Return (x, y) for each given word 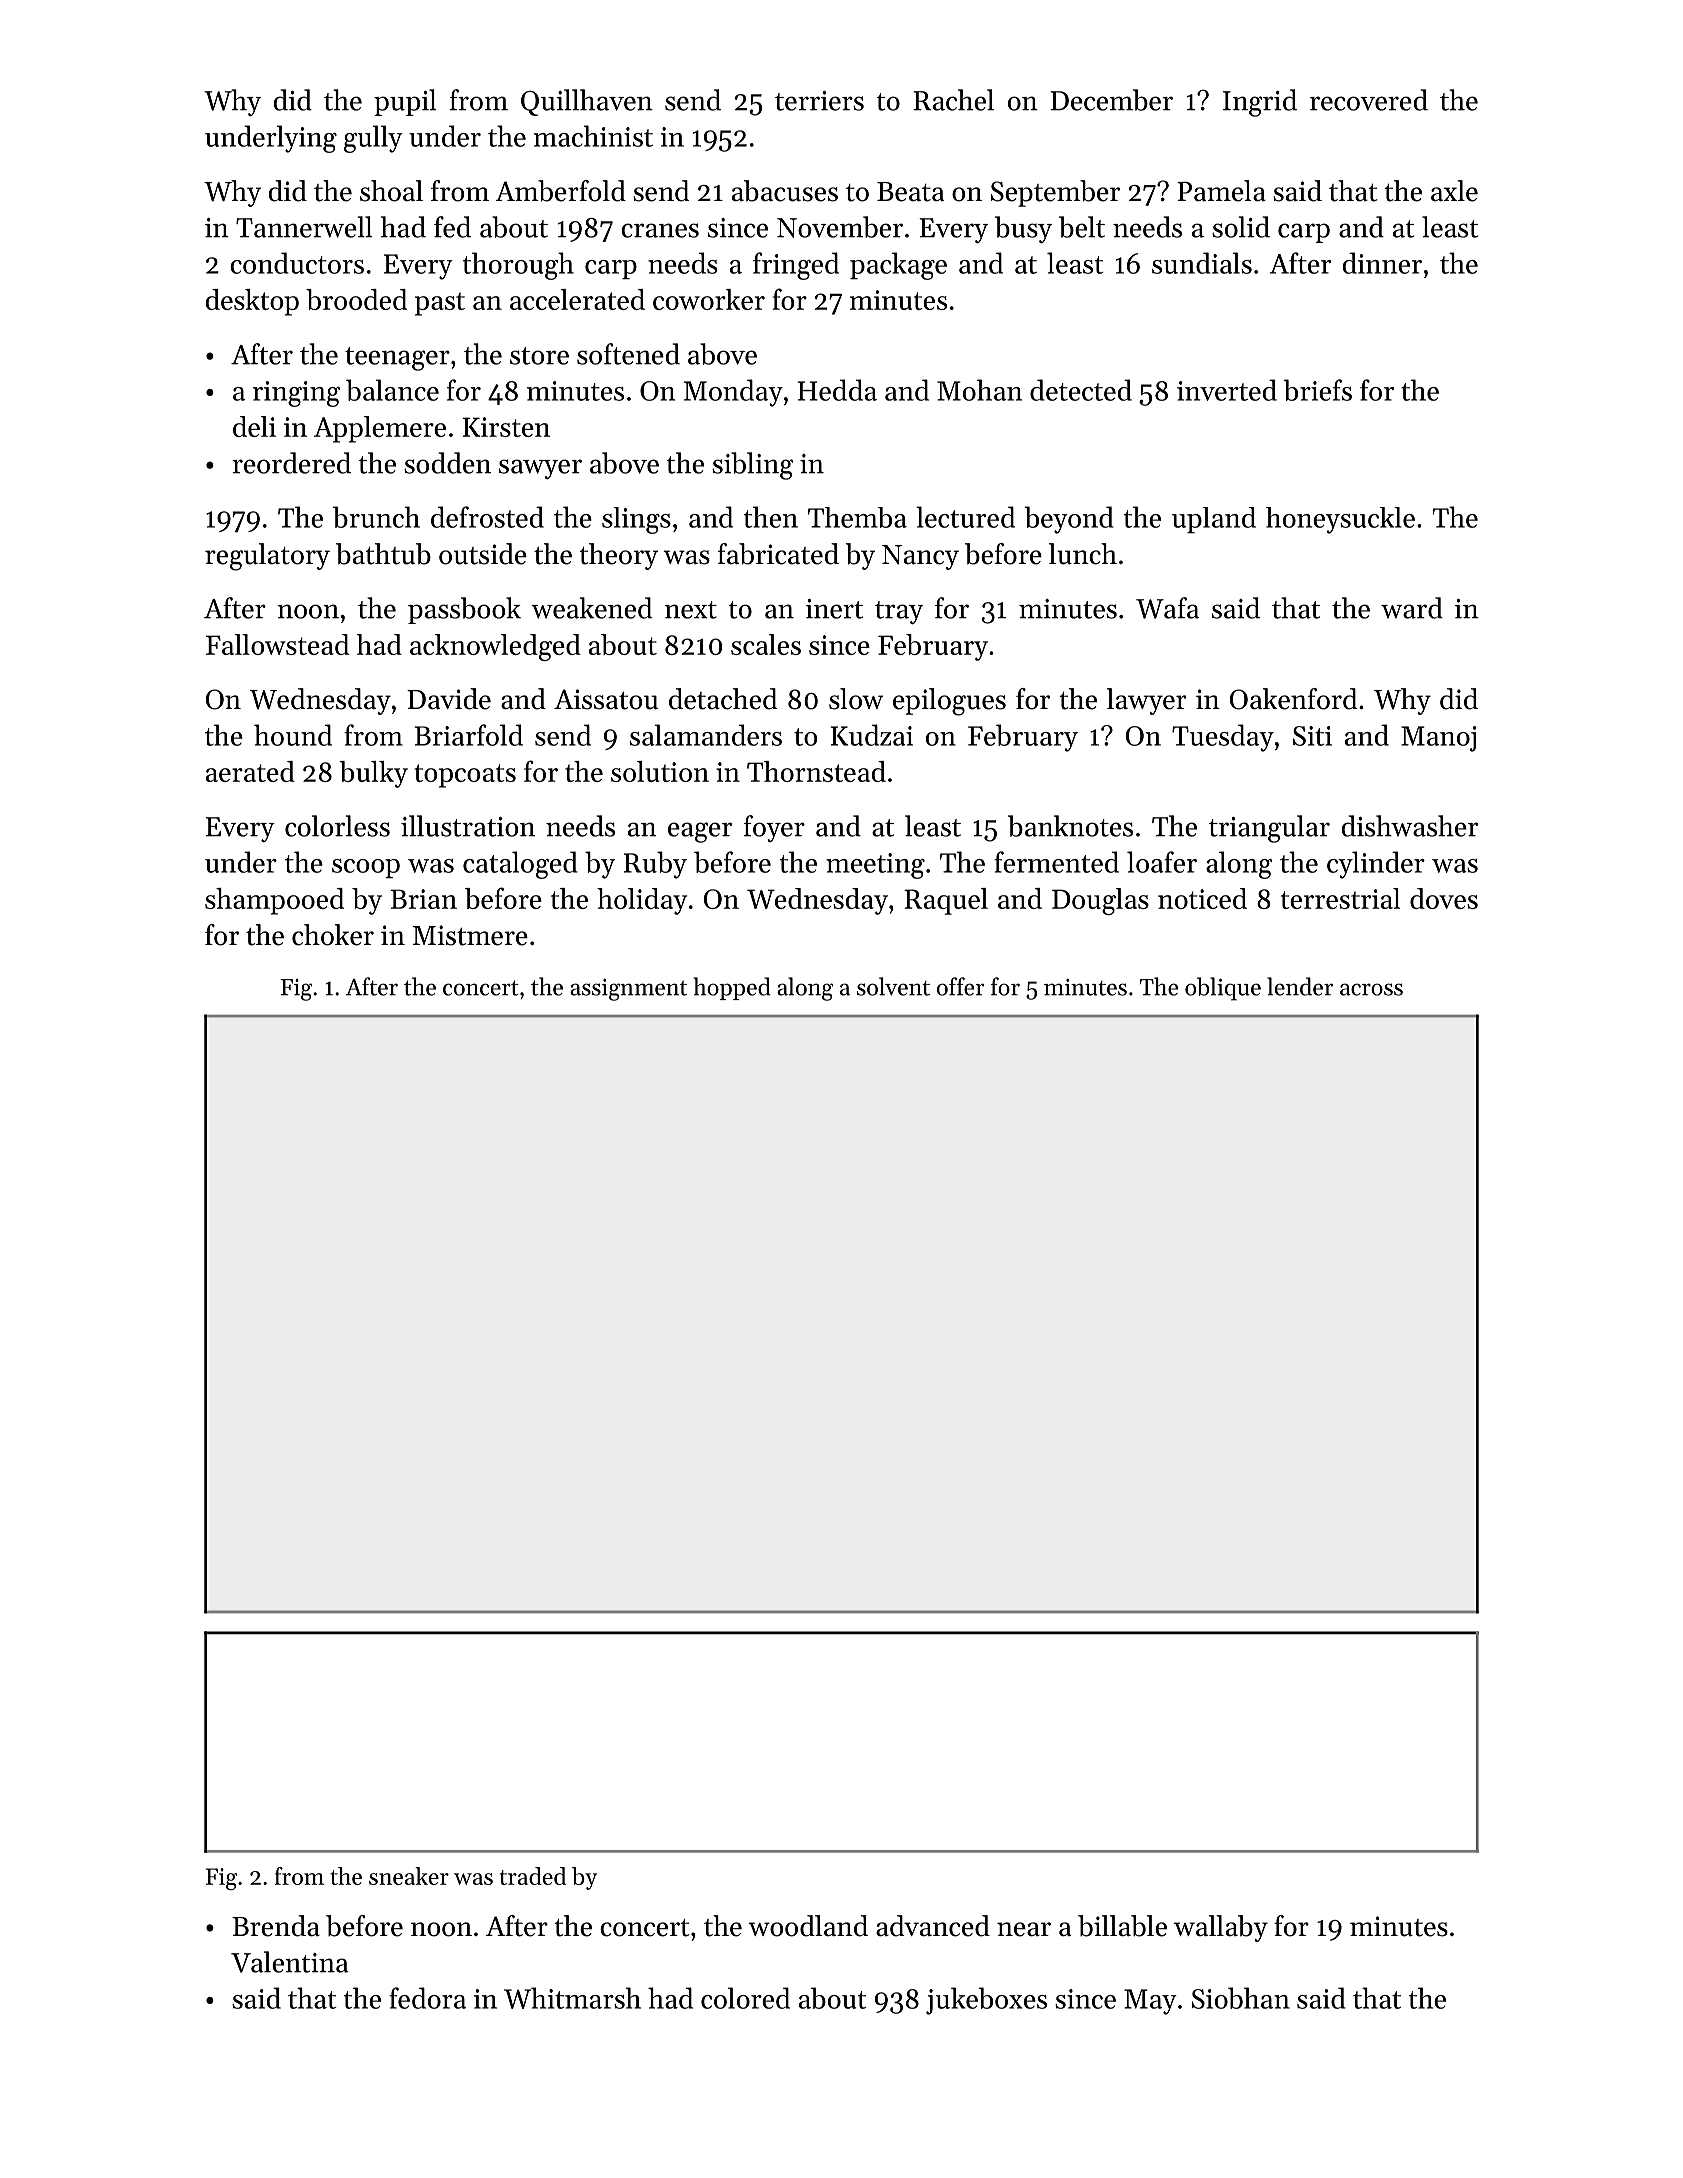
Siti (1312, 736)
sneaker (409, 1876)
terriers (819, 101)
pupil (405, 102)
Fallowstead (277, 644)
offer (960, 986)
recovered (1369, 100)
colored (745, 1998)
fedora (427, 1998)
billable (1122, 1926)
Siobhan (1241, 1998)
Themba (857, 517)
